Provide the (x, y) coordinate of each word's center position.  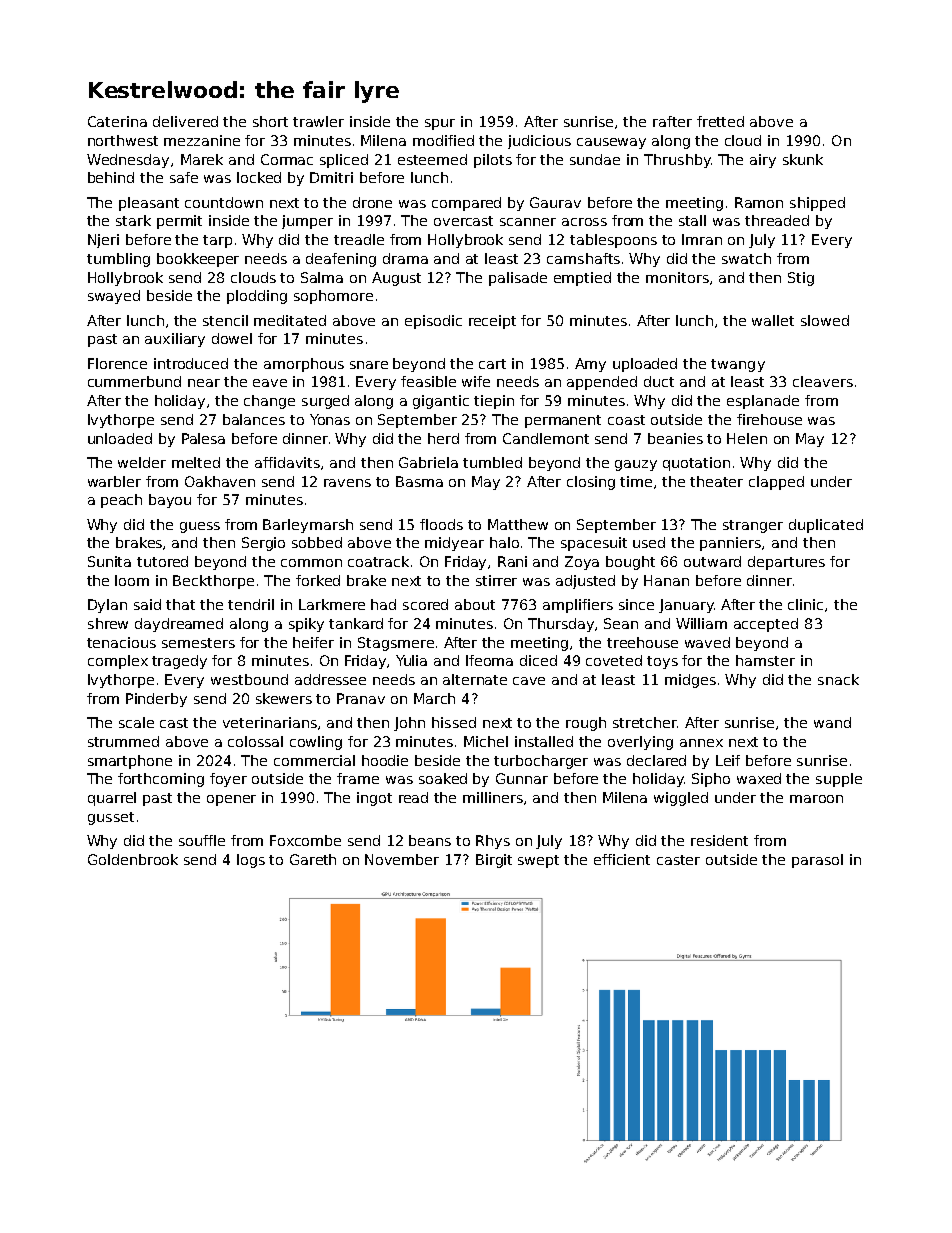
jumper (307, 222)
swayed (114, 297)
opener (231, 800)
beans (430, 840)
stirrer (496, 580)
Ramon (759, 202)
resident (719, 840)
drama (405, 258)
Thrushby (677, 161)
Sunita (109, 561)
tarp (217, 241)
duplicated (826, 526)
